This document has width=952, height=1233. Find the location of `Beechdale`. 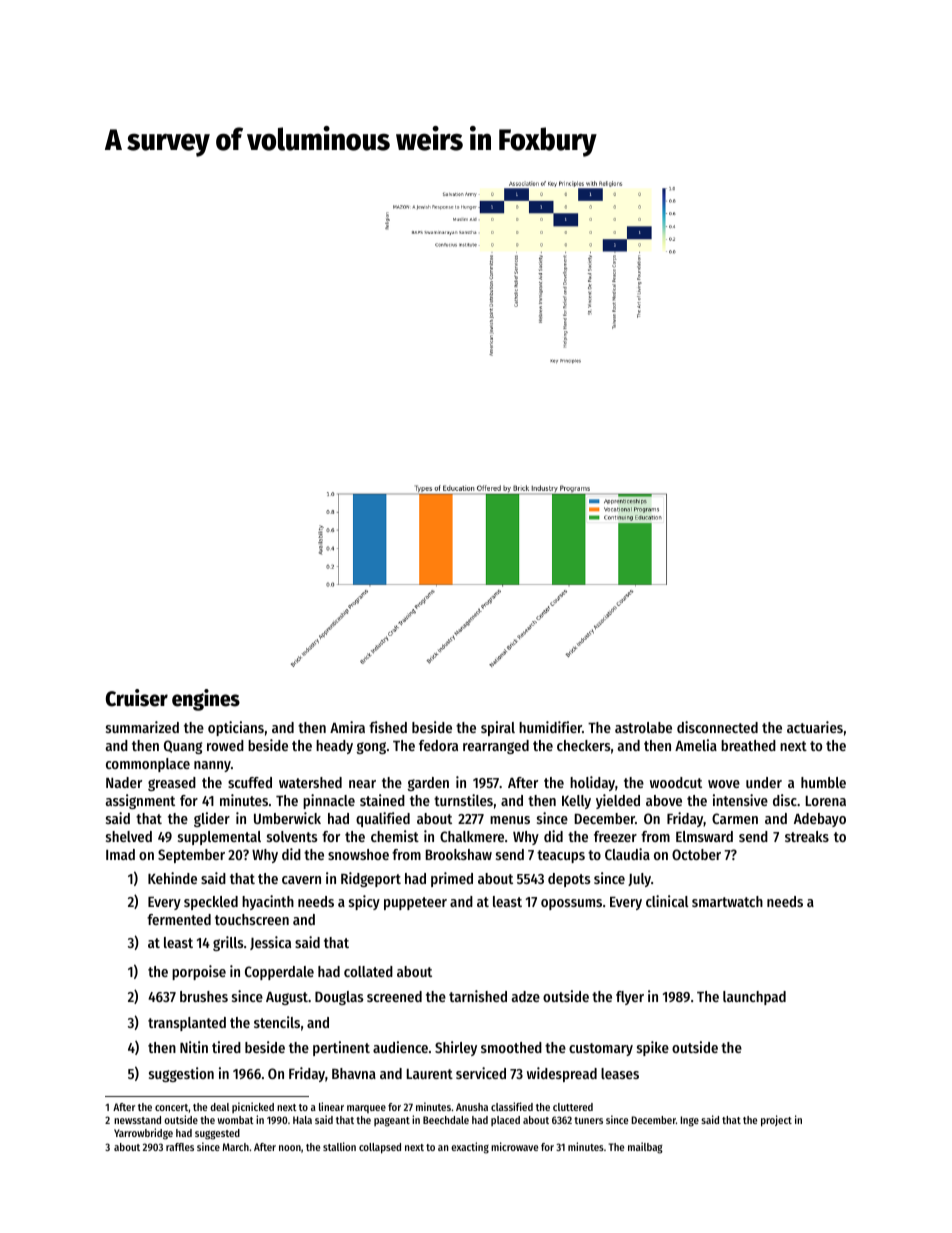

Beechdale is located at coordinates (446, 1120).
